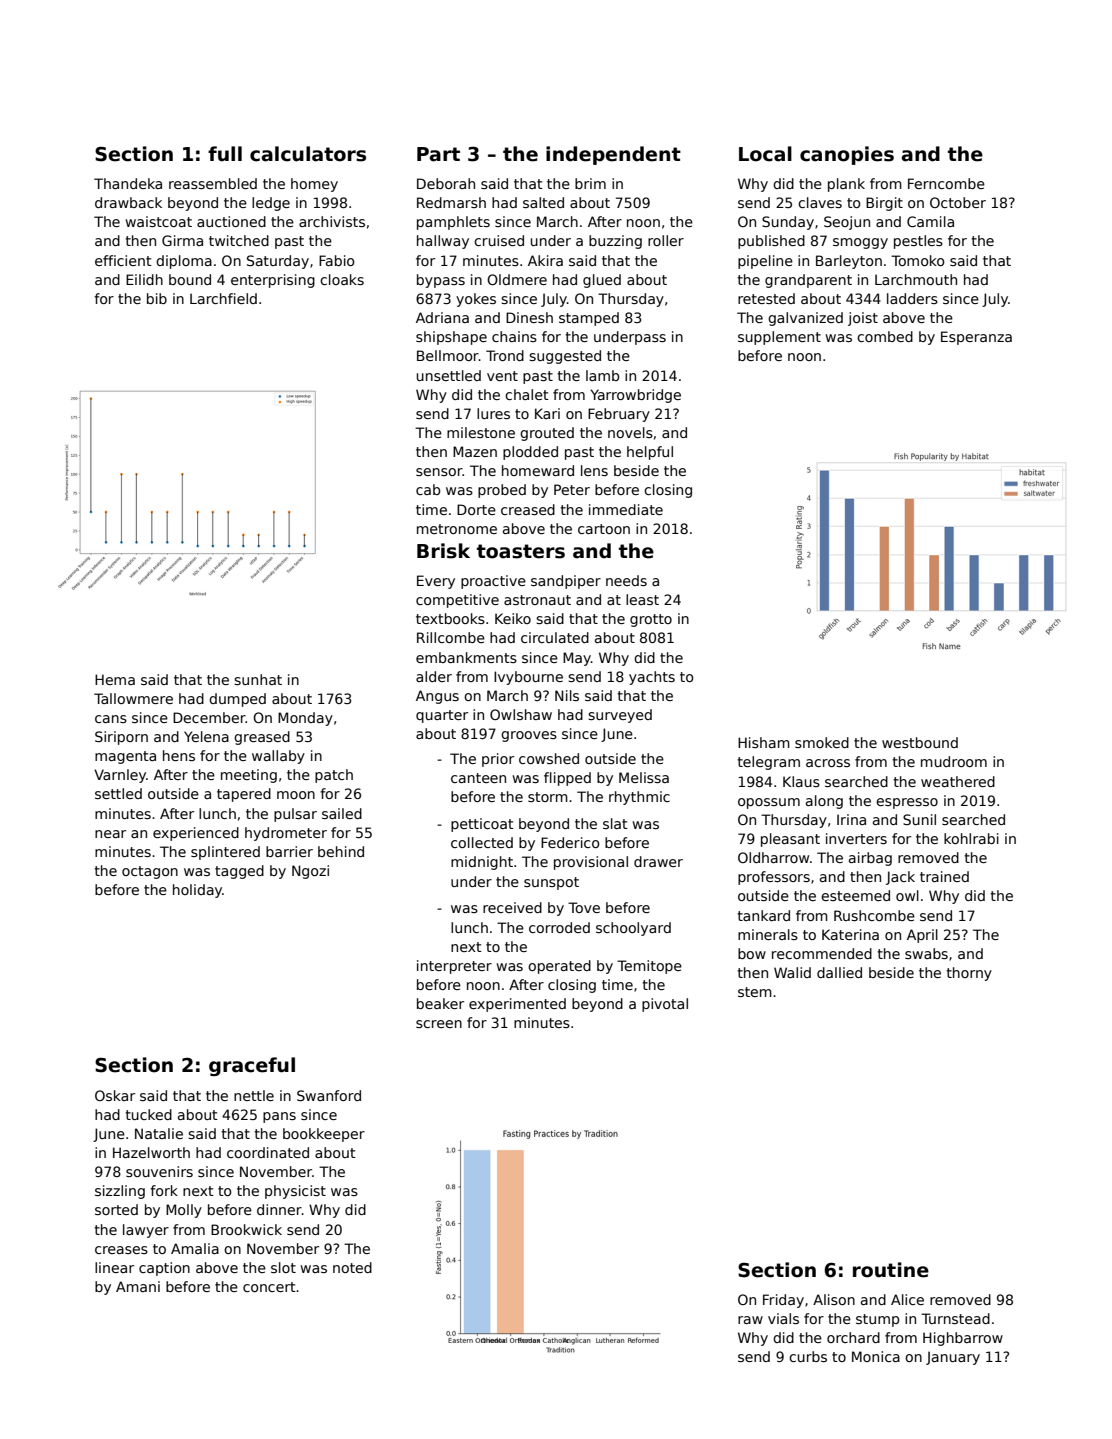 Image resolution: width=1112 pixels, height=1439 pixels. What do you see at coordinates (115, 679) in the screenshot?
I see `Hema` at bounding box center [115, 679].
